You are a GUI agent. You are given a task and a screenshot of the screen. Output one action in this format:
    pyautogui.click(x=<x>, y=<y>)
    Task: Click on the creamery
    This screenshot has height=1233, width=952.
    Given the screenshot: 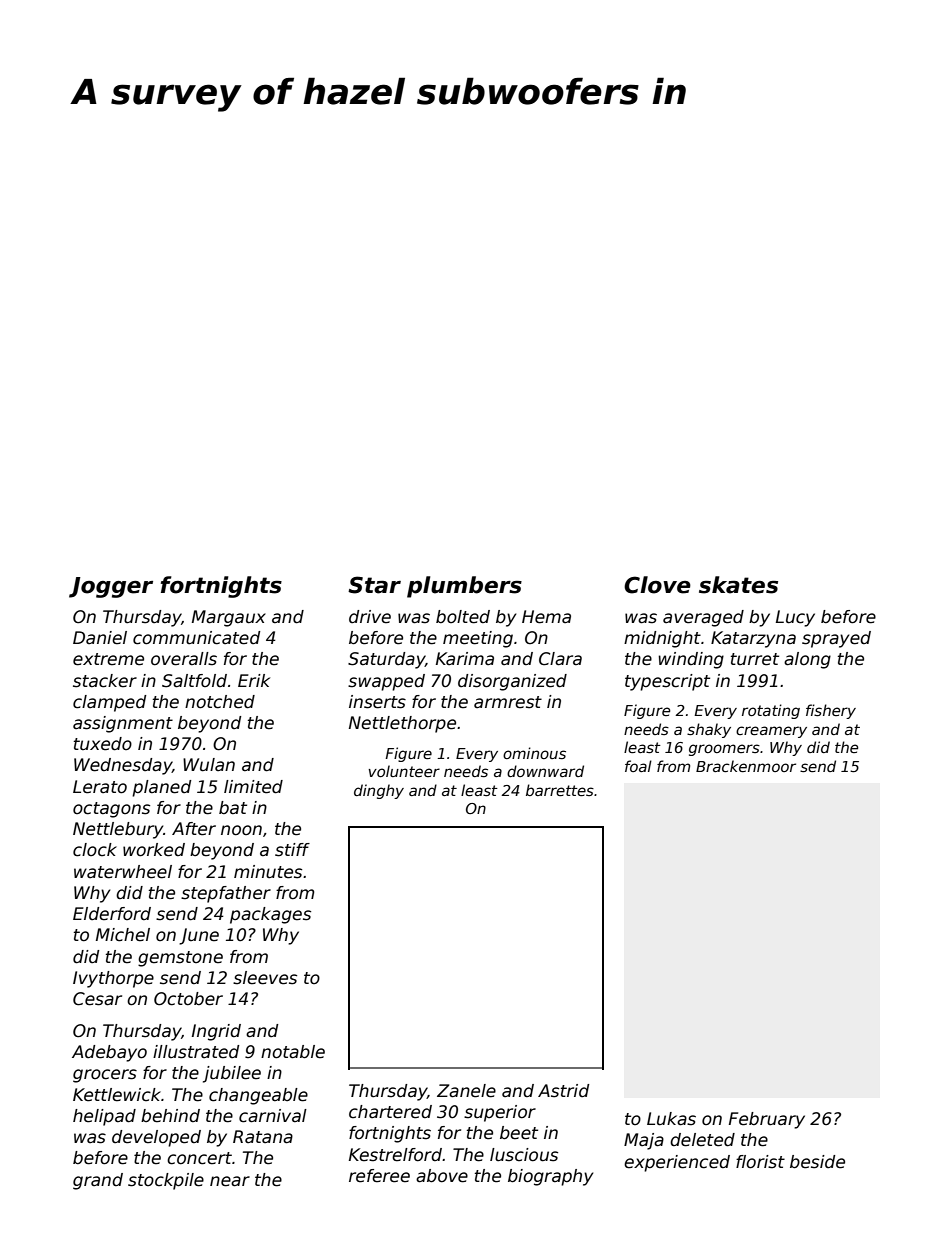 What is the action you would take?
    pyautogui.click(x=771, y=732)
